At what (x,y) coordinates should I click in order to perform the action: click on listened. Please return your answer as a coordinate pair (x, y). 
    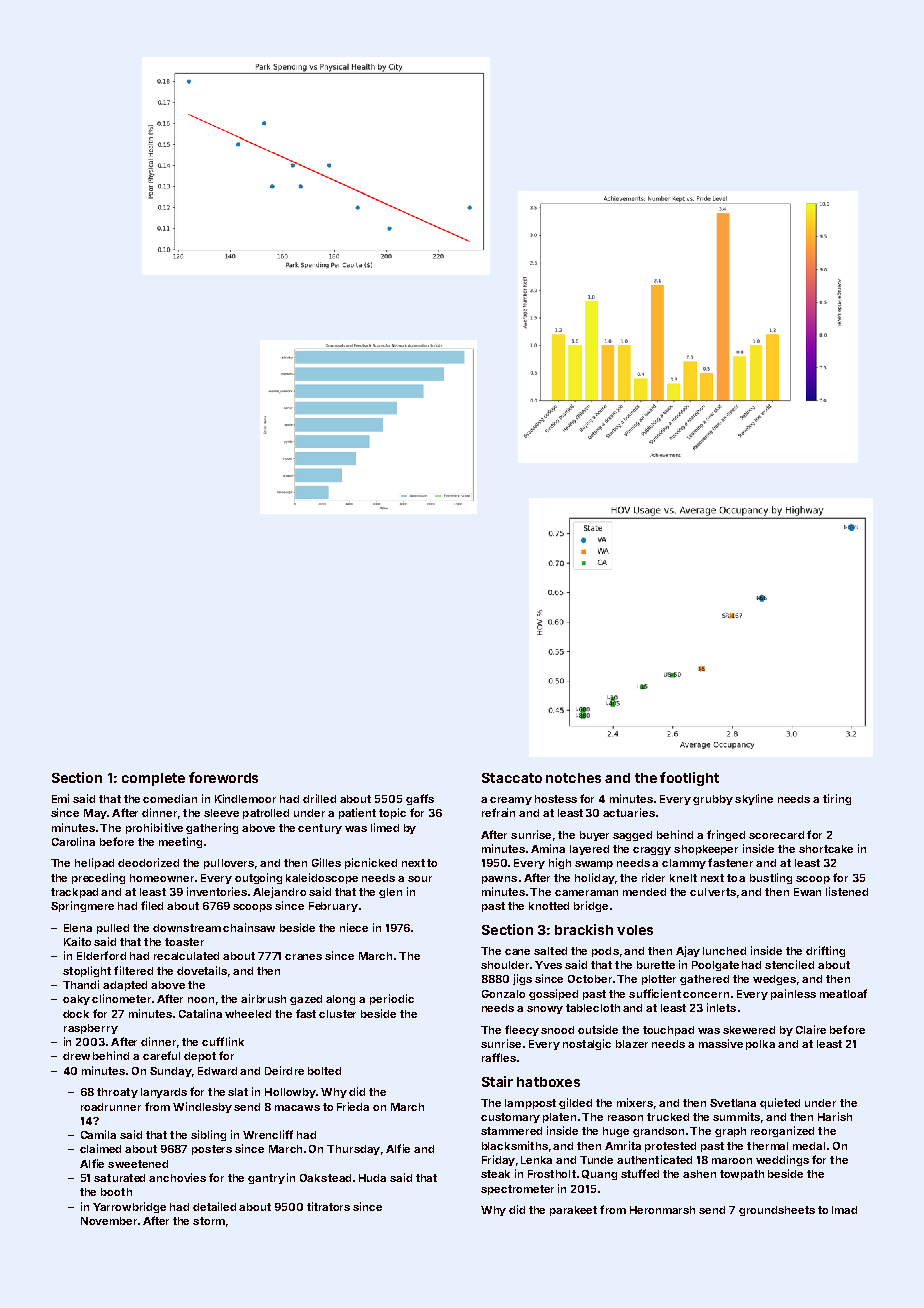
    Looking at the image, I should click on (847, 891).
